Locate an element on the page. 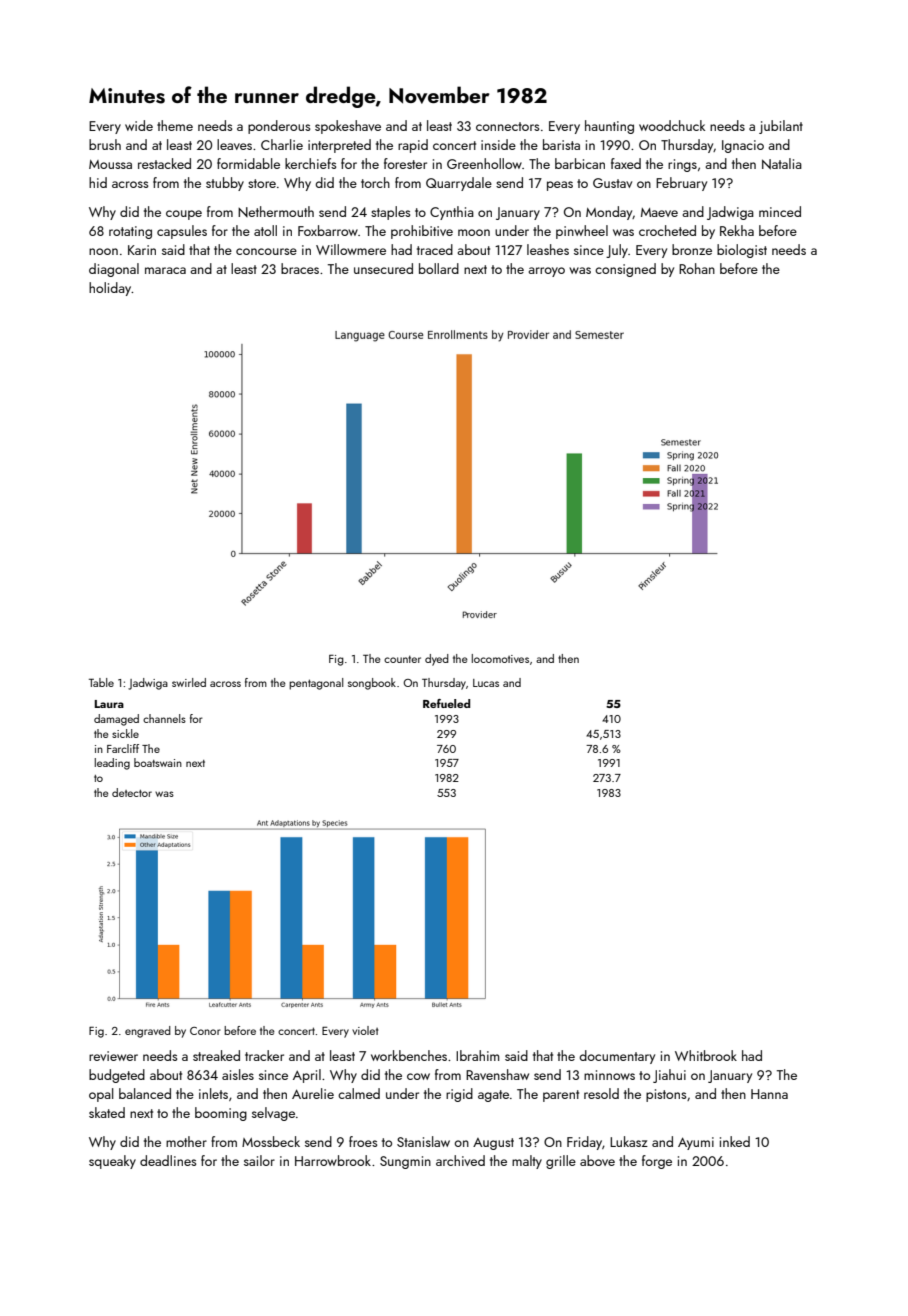 This page has width=908, height=1316. formidable is located at coordinates (248, 163).
